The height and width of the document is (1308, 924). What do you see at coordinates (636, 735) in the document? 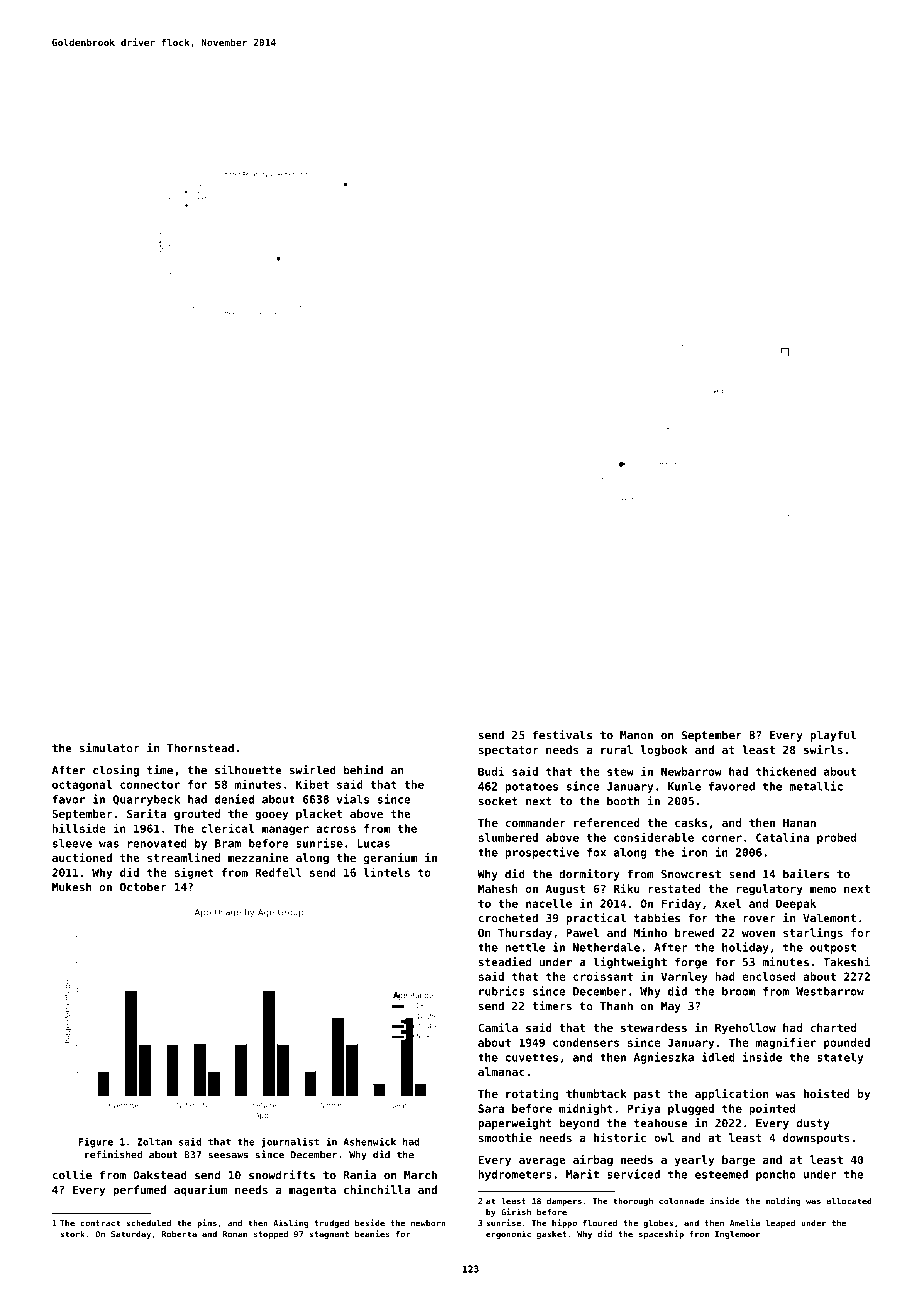
I see `Manon` at bounding box center [636, 735].
